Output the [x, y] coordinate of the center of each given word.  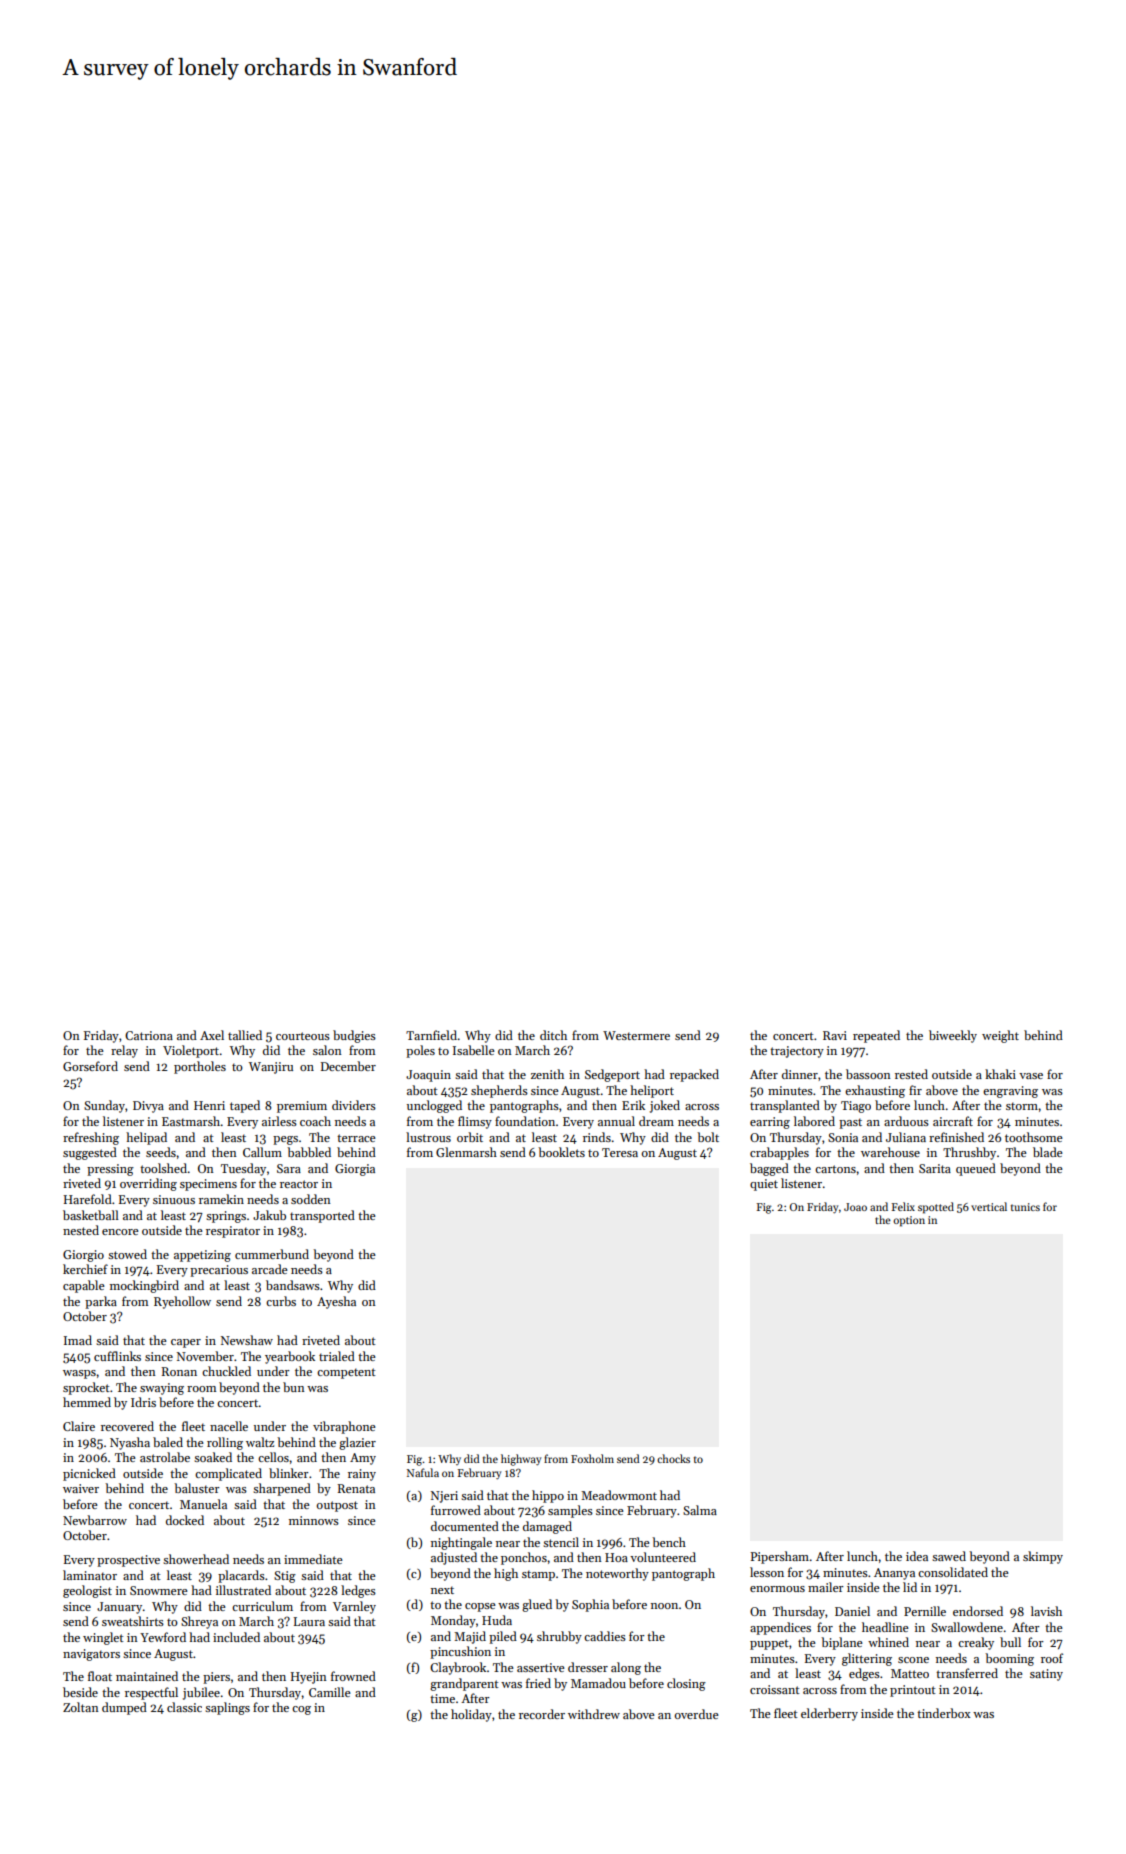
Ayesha [336, 1302]
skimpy [1043, 1557]
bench [669, 1542]
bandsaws [293, 1285]
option [909, 1221]
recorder [542, 1714]
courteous [303, 1036]
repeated [876, 1036]
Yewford [163, 1637]
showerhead [196, 1559]
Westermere [636, 1035]
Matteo [910, 1673]
